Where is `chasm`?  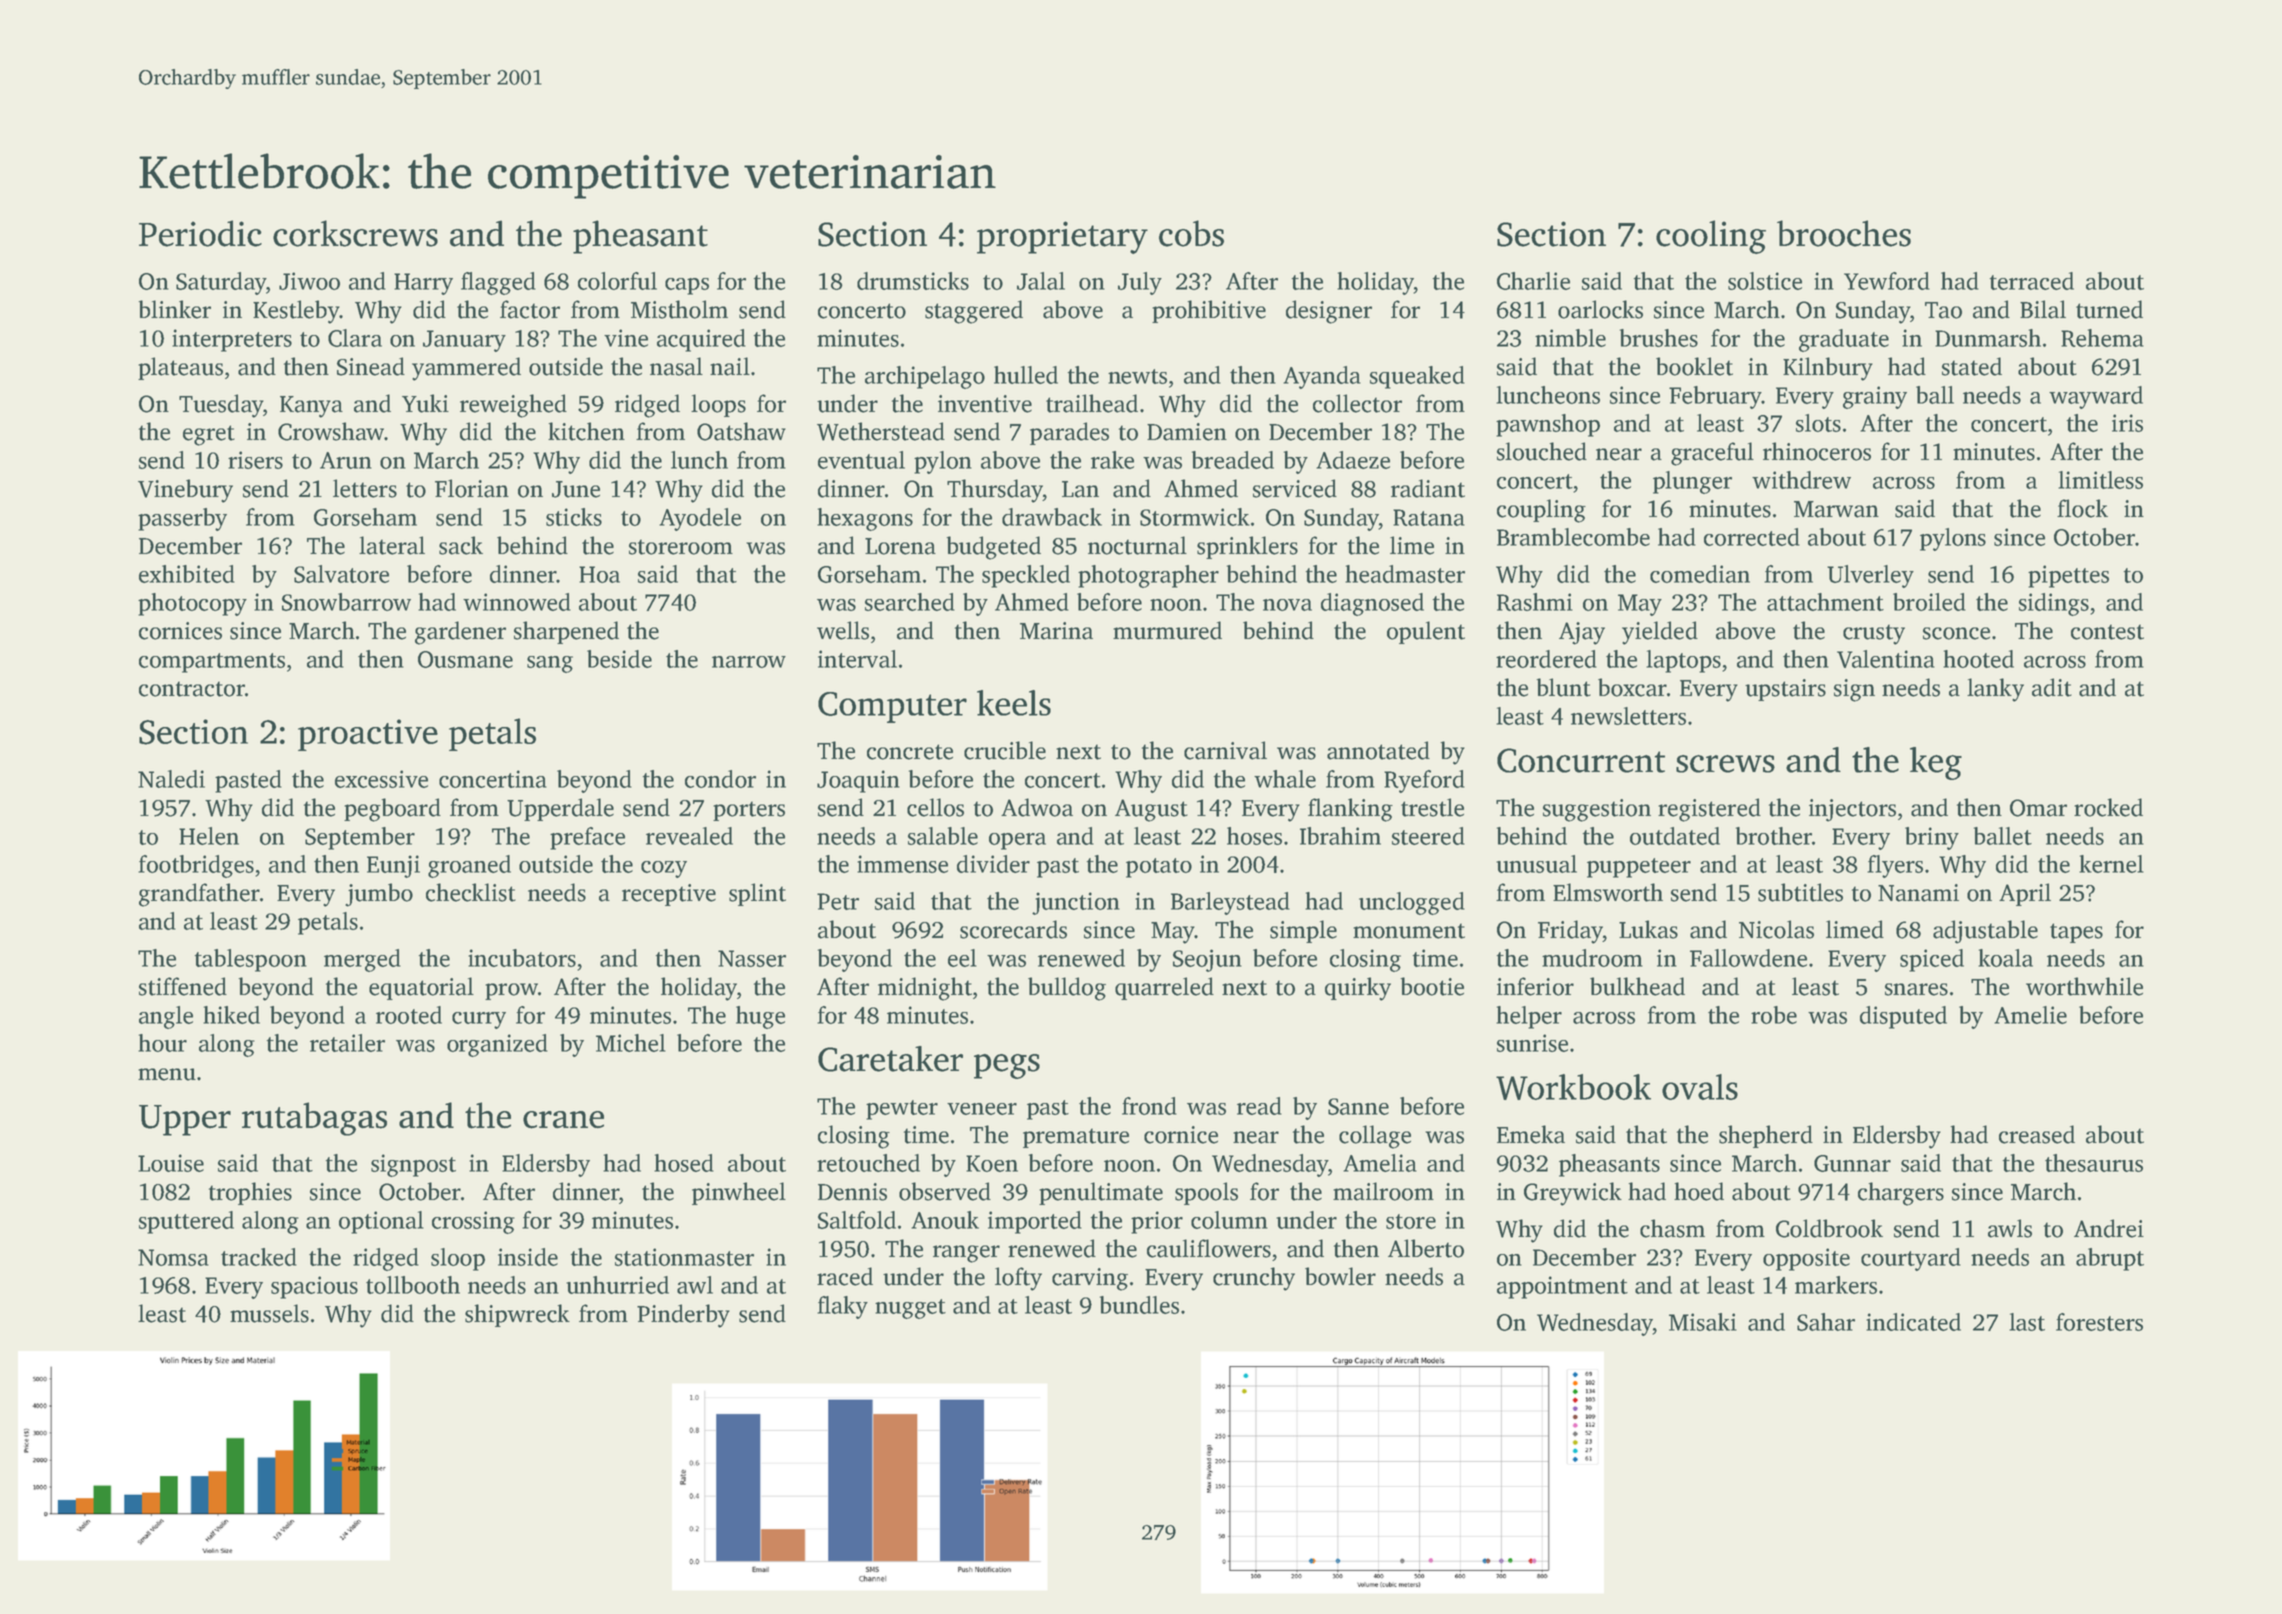
chasm is located at coordinates (1672, 1228).
